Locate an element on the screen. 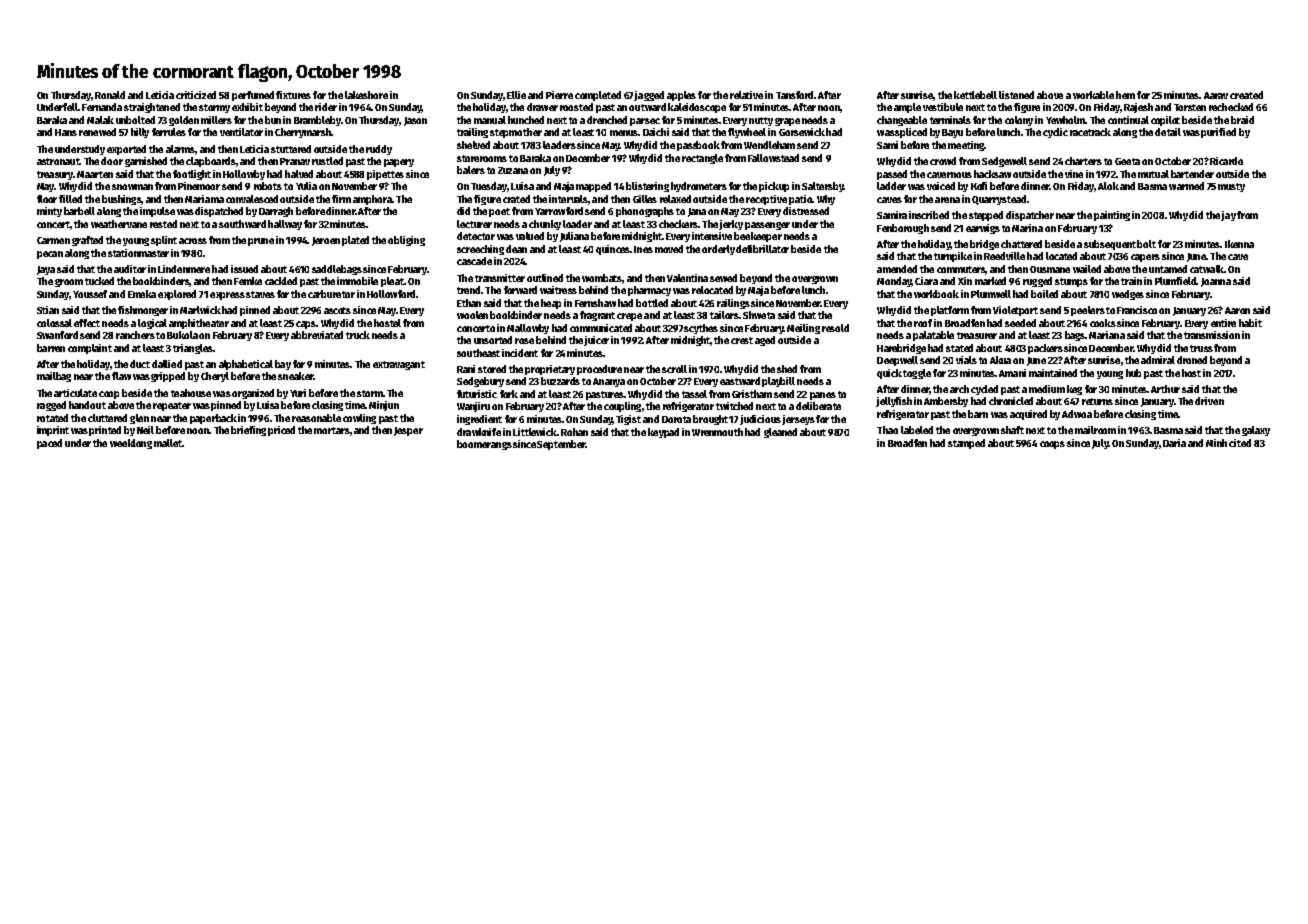 Image resolution: width=1308 pixels, height=924 pixels. Daria is located at coordinates (1174, 443).
